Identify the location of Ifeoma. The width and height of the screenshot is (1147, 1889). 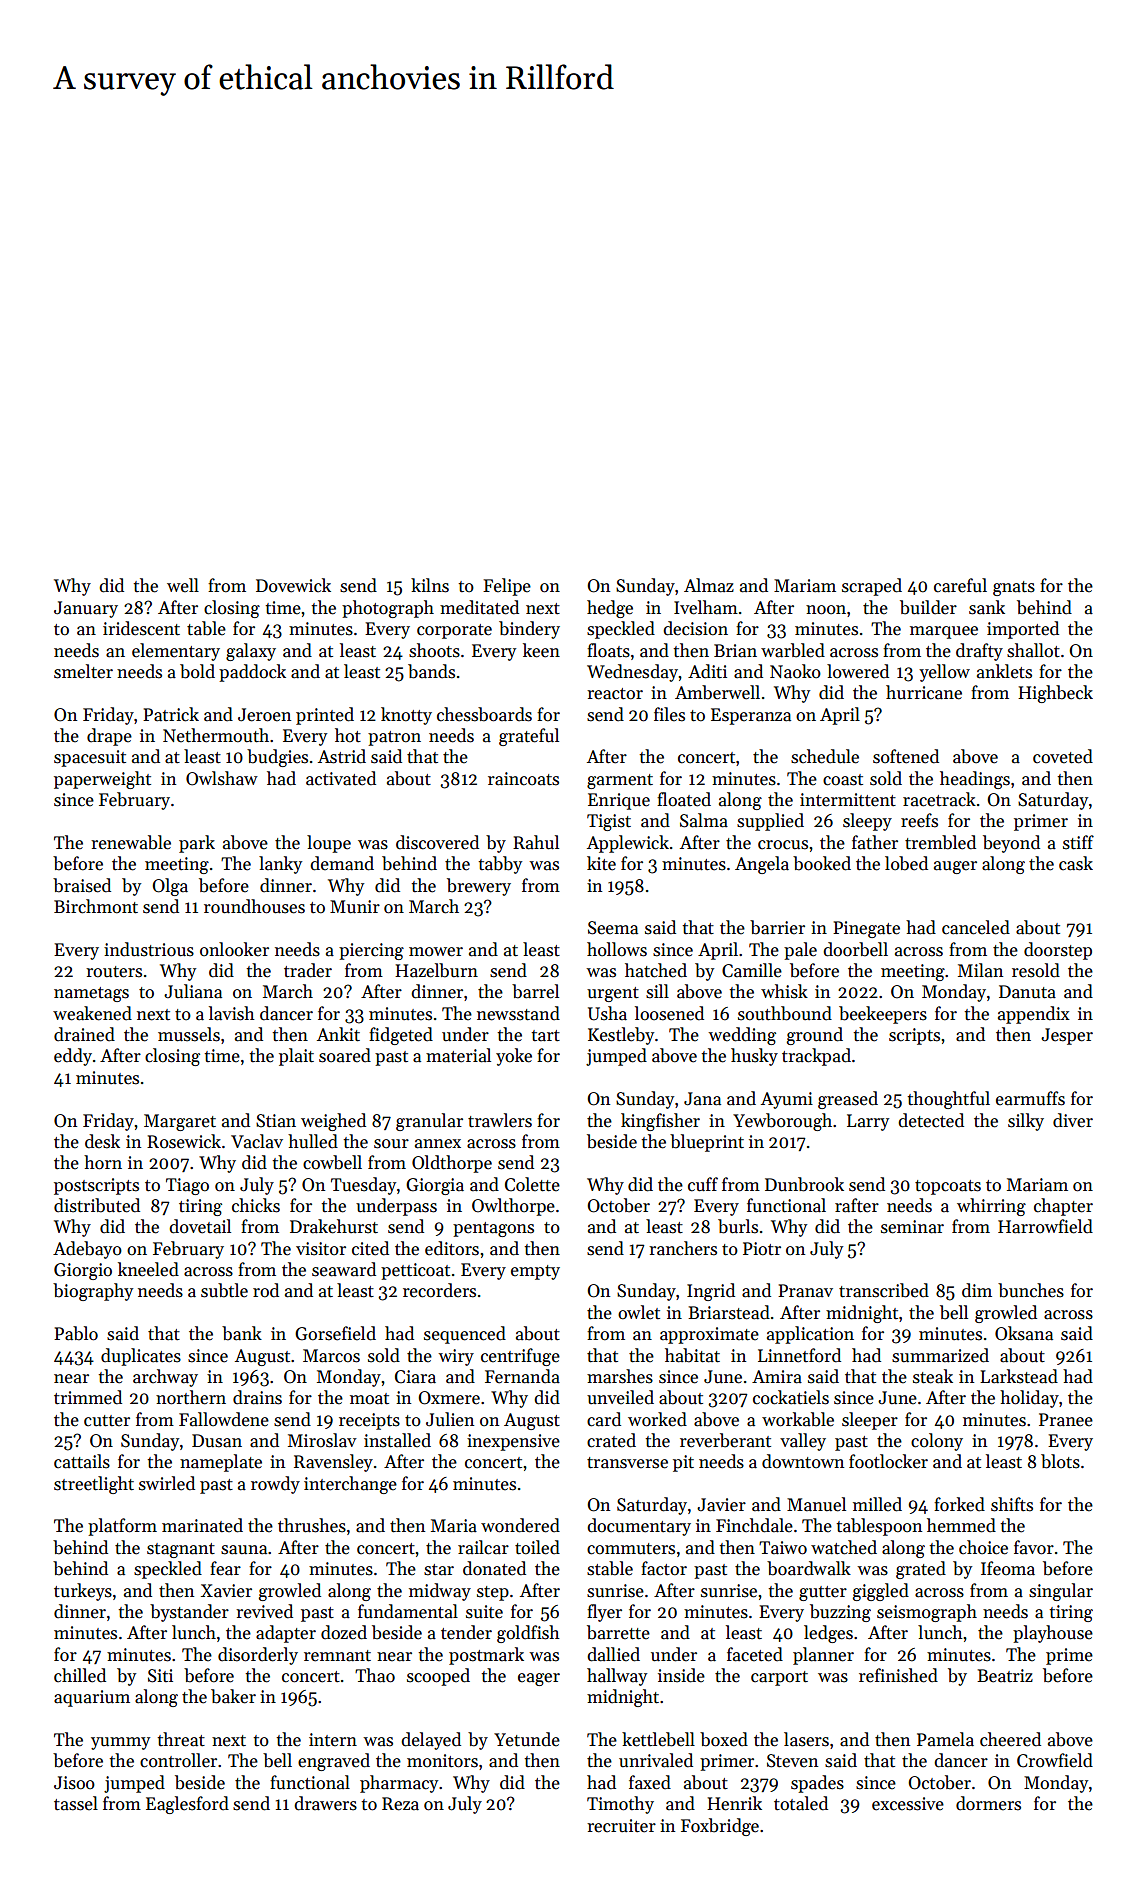
(1008, 1568).
